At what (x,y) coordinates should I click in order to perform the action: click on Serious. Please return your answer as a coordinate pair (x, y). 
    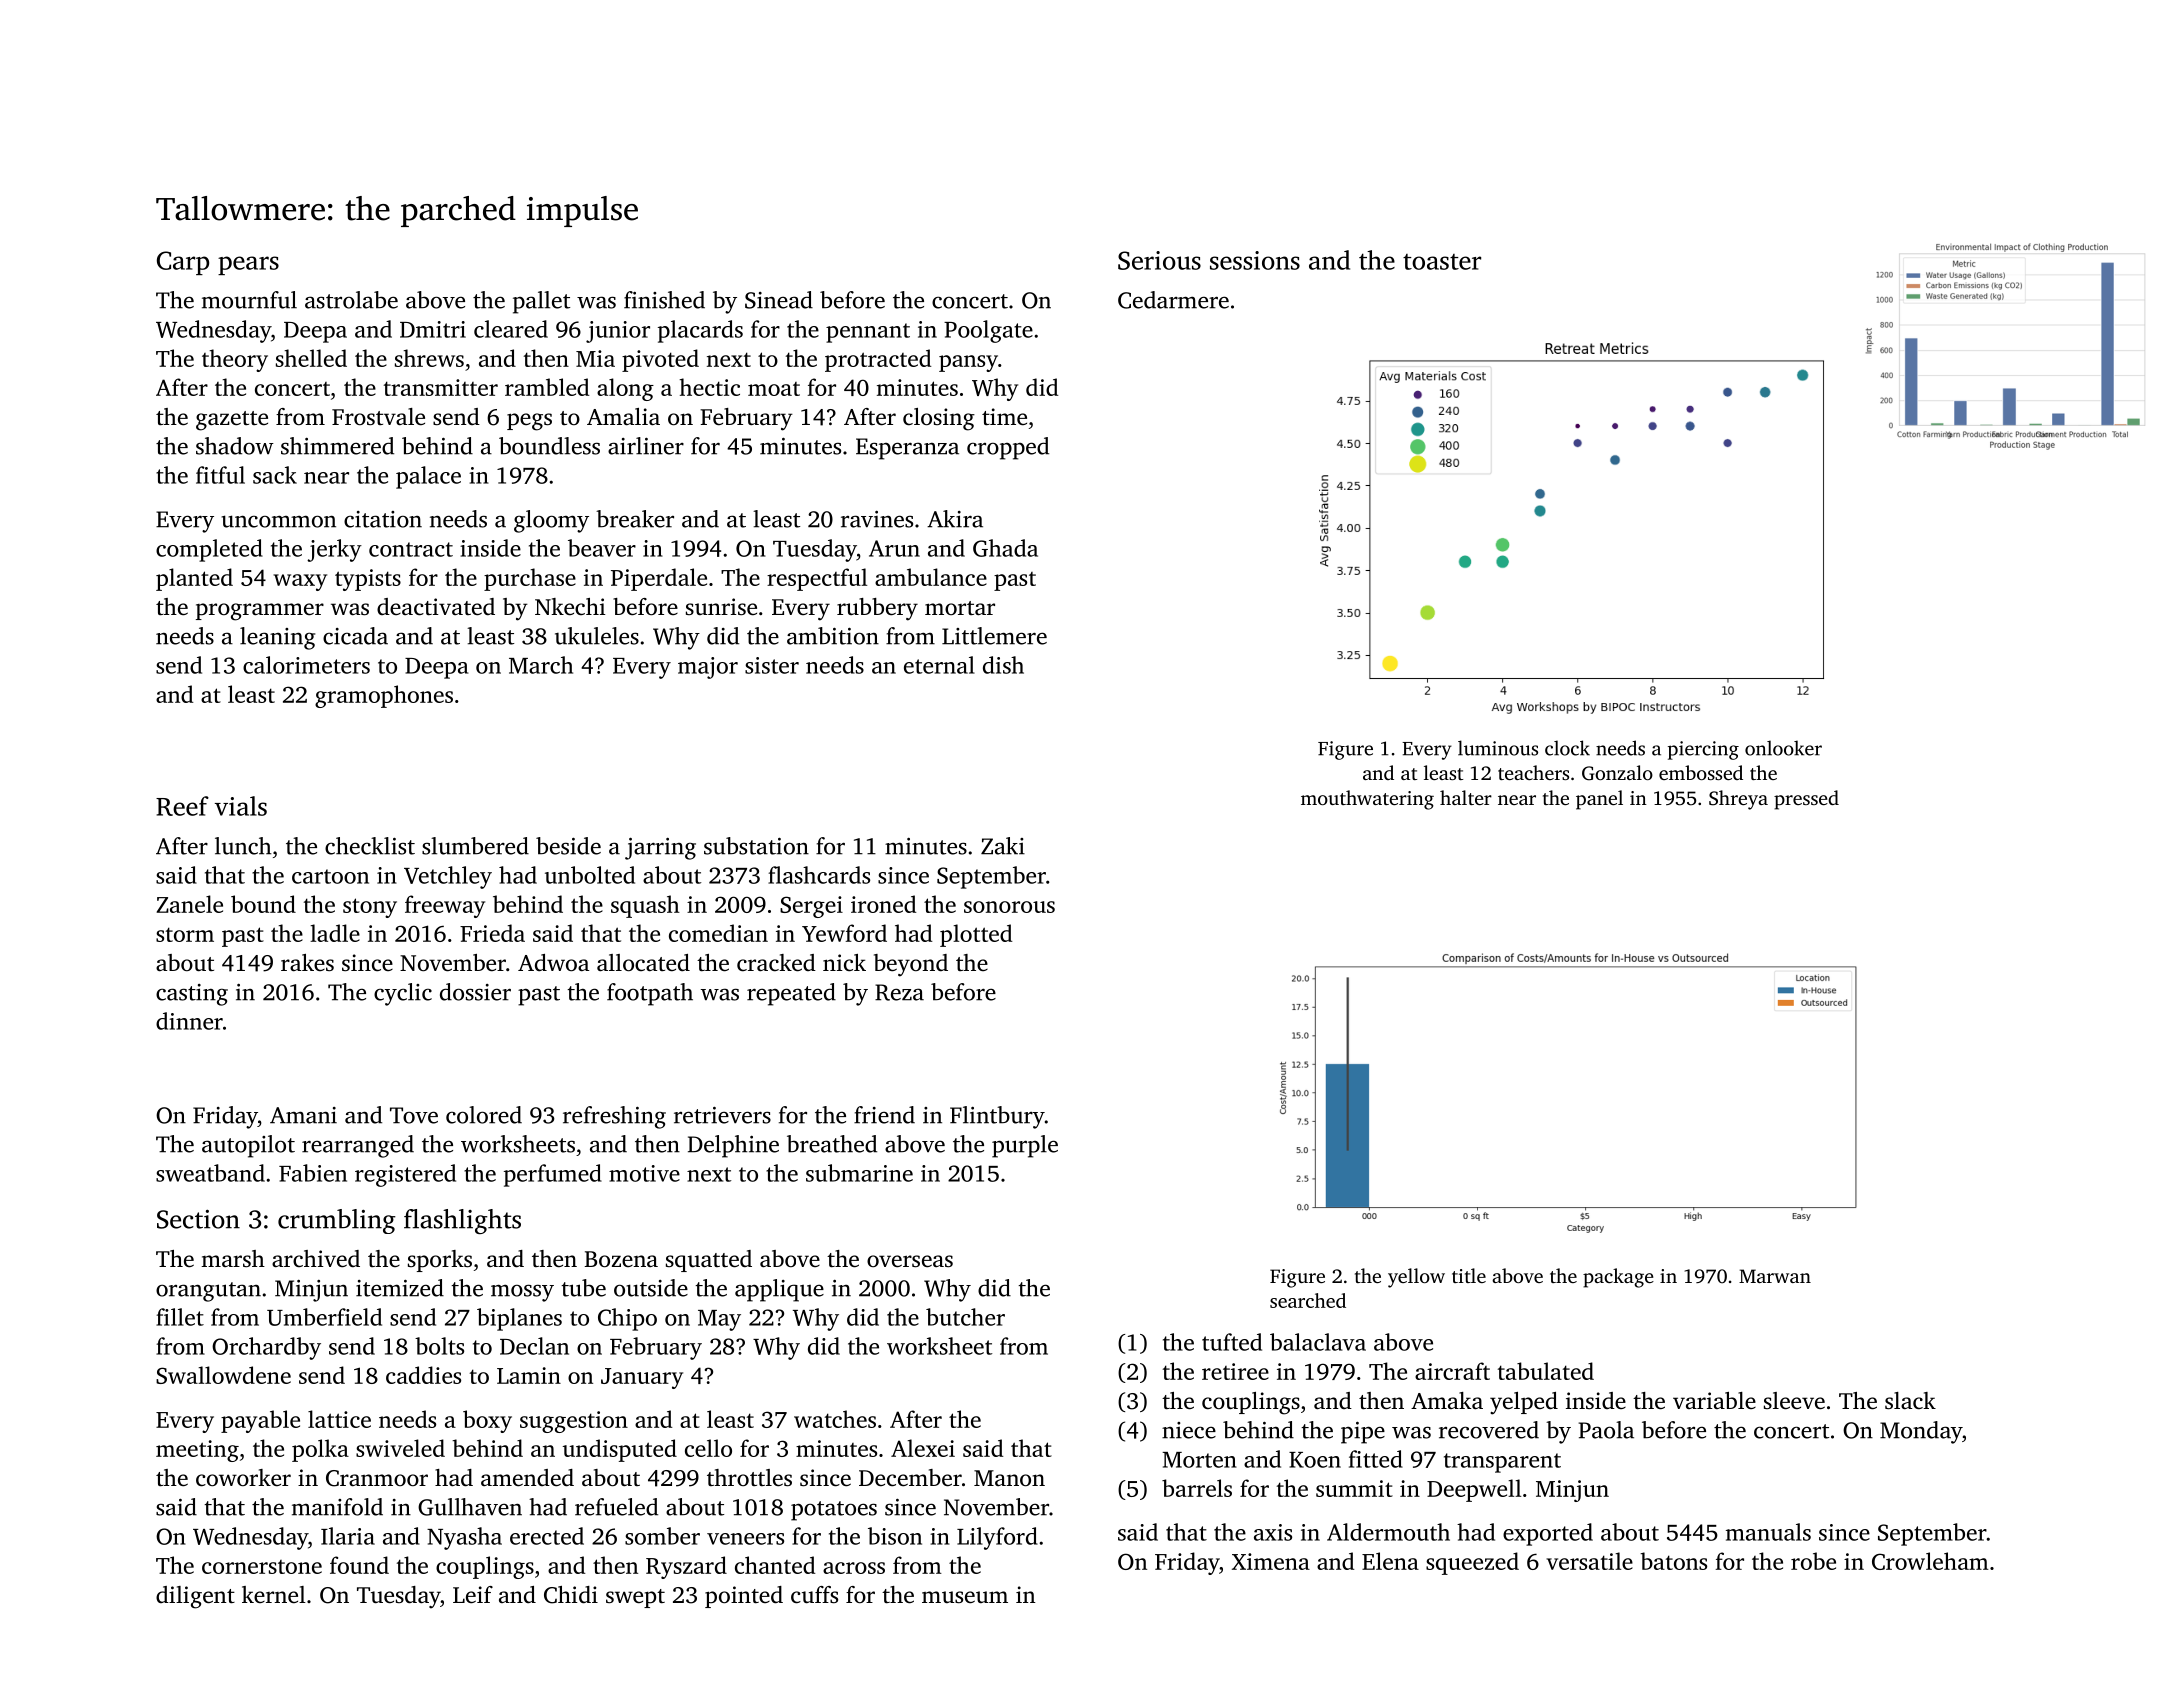
    Looking at the image, I should click on (1159, 260).
